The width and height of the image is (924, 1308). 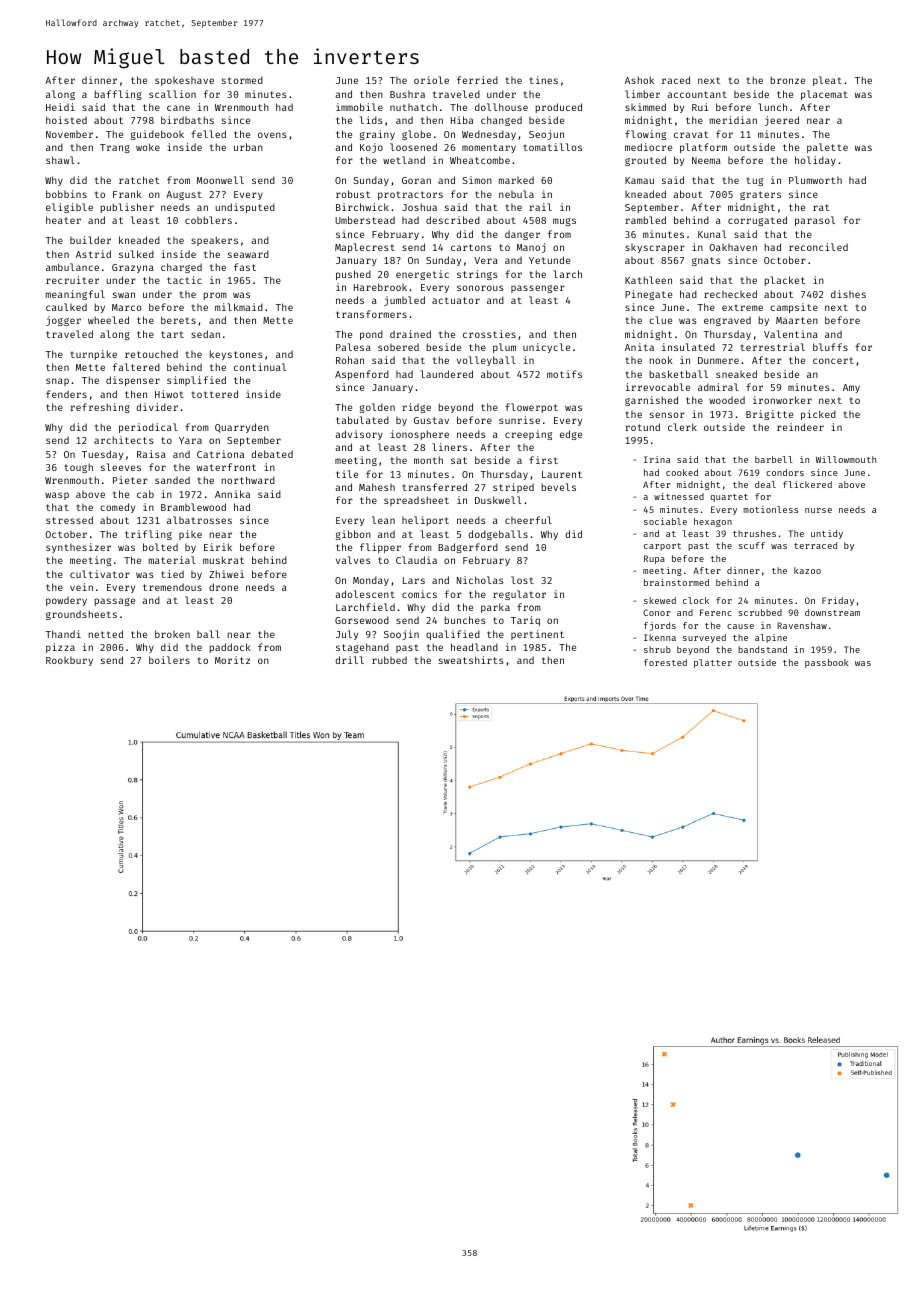 What do you see at coordinates (791, 334) in the image?
I see `Valentina` at bounding box center [791, 334].
